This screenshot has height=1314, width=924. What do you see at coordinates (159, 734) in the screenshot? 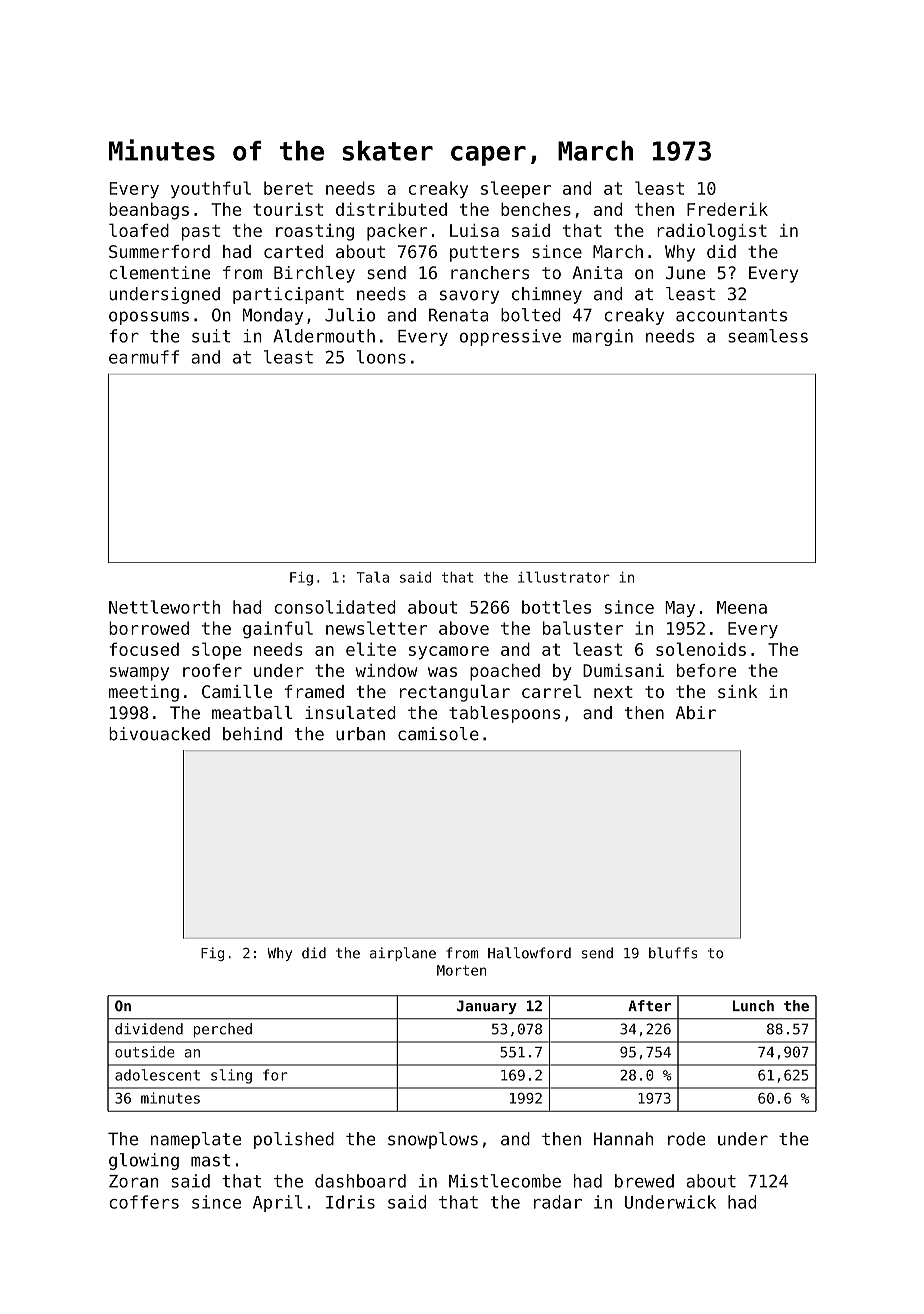
I see `bivouacked` at bounding box center [159, 734].
